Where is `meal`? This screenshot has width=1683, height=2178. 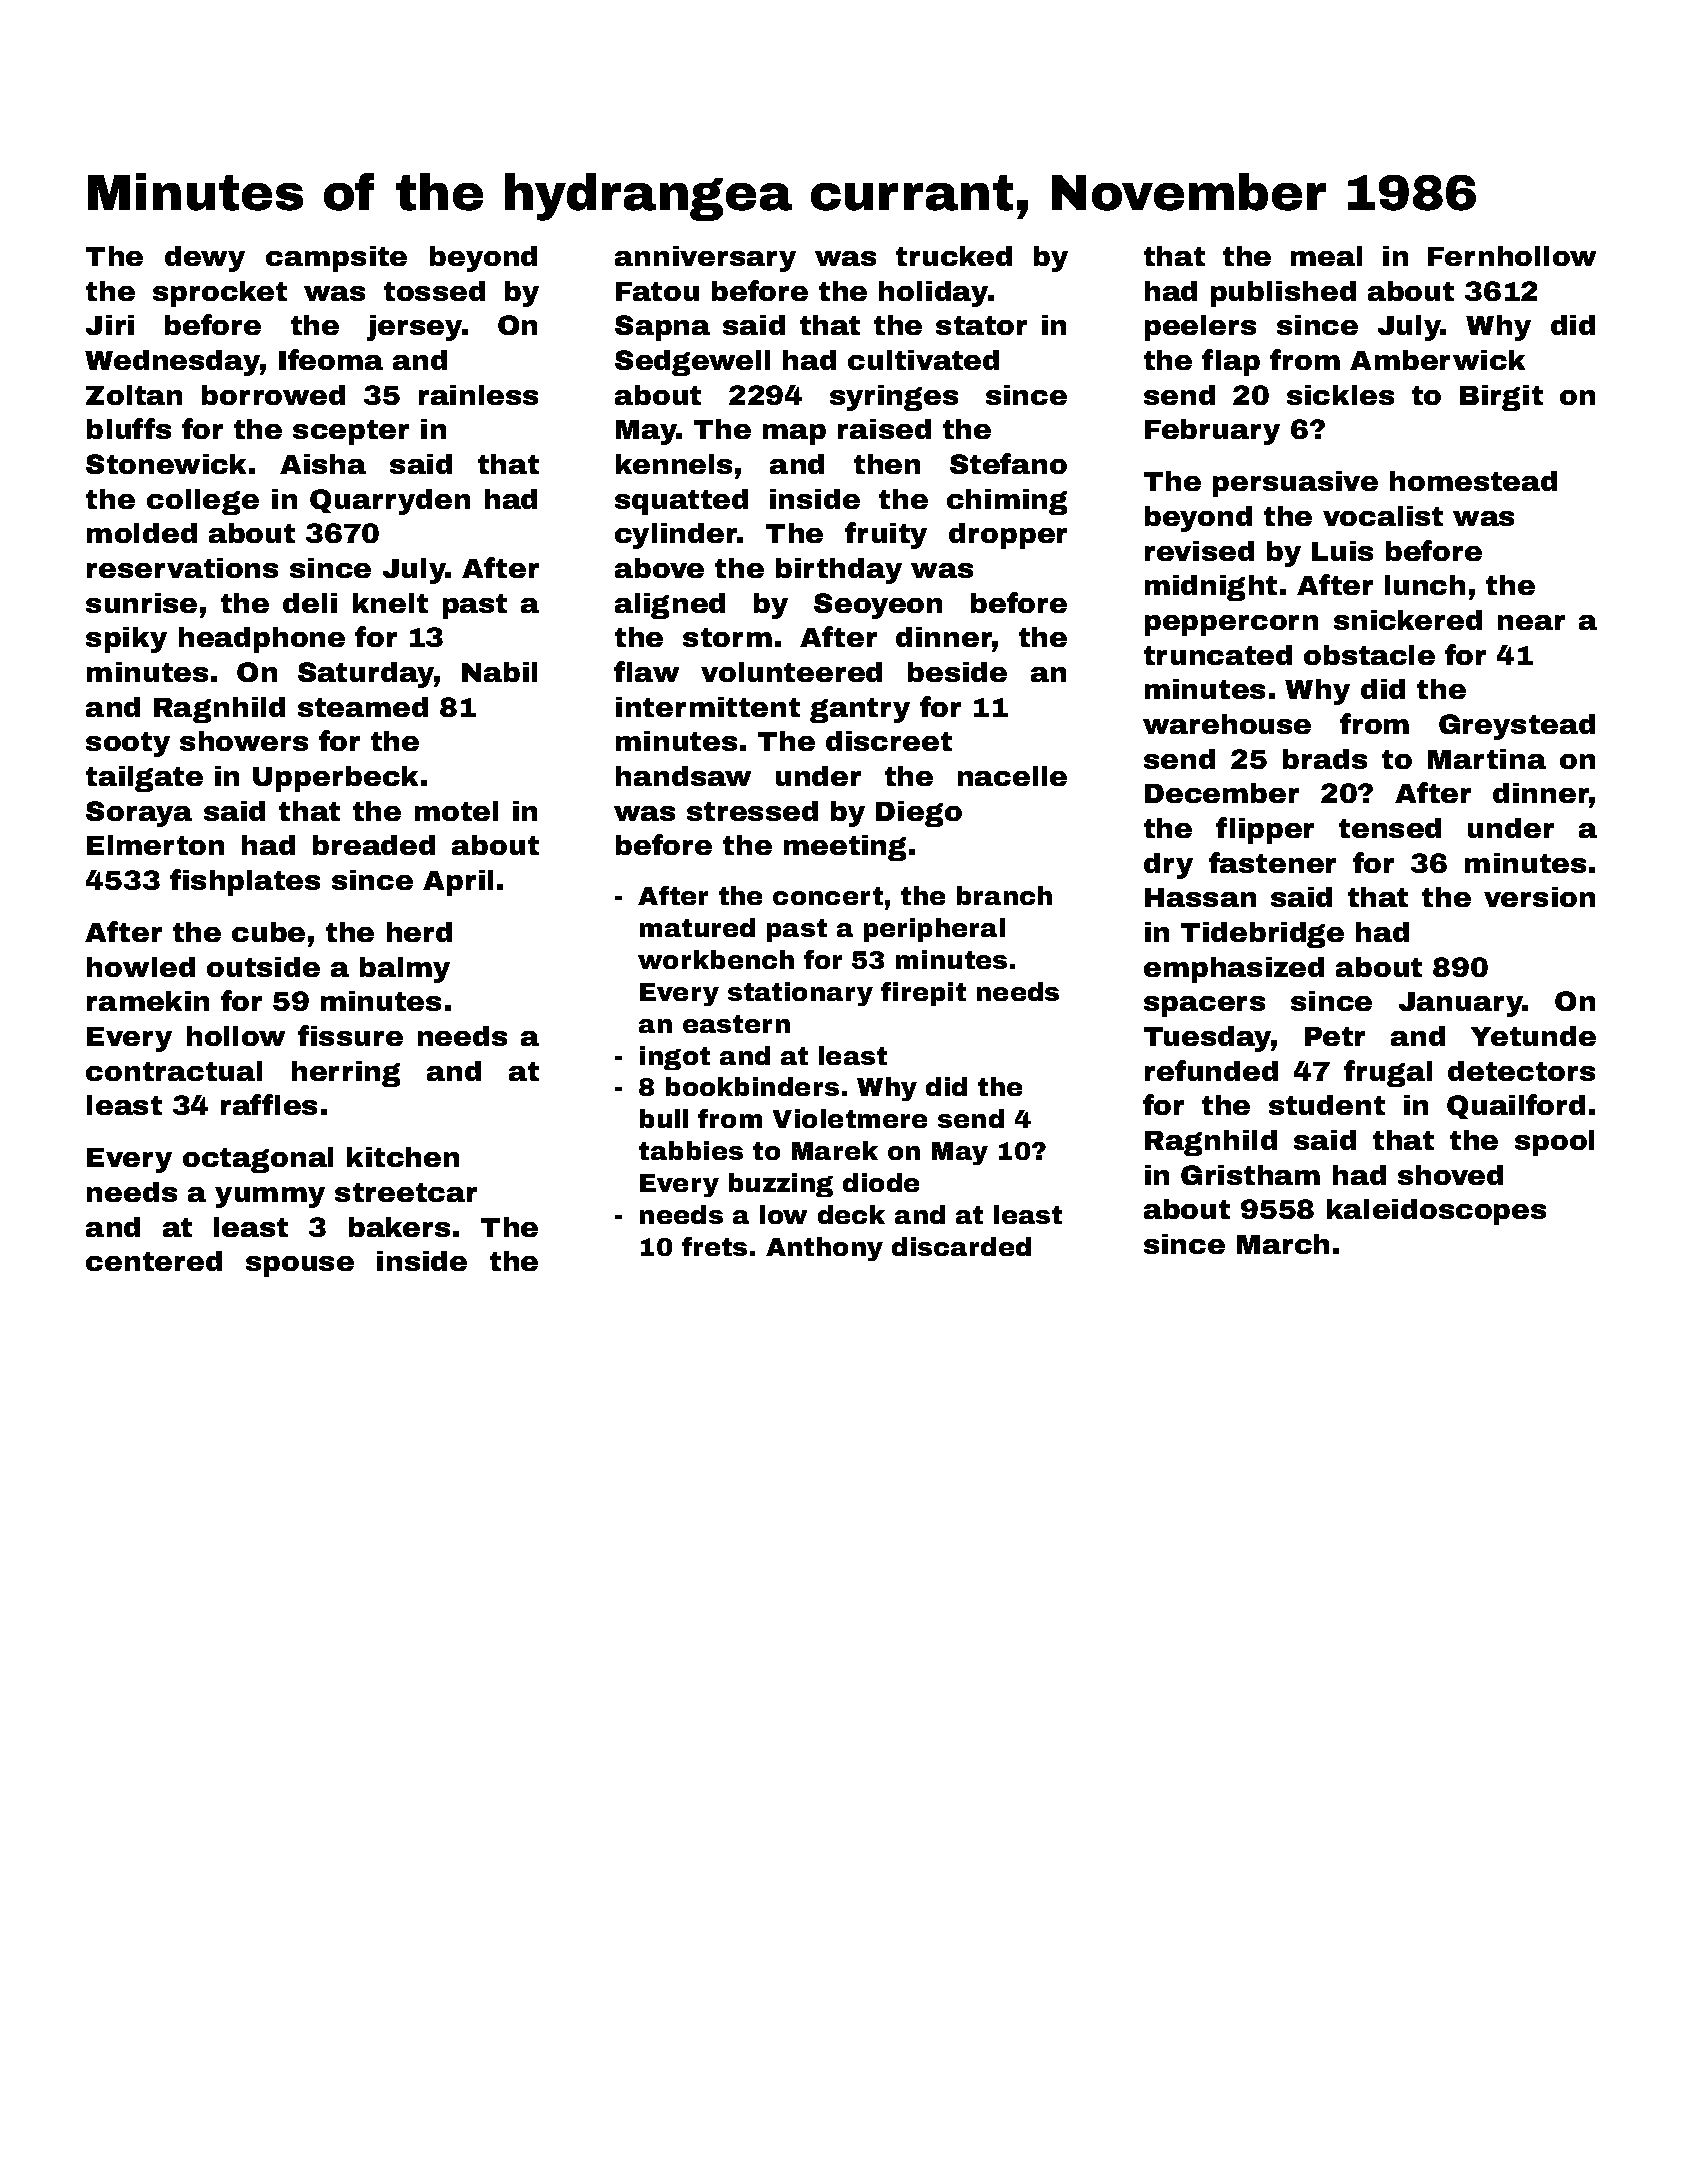
meal is located at coordinates (1326, 256).
